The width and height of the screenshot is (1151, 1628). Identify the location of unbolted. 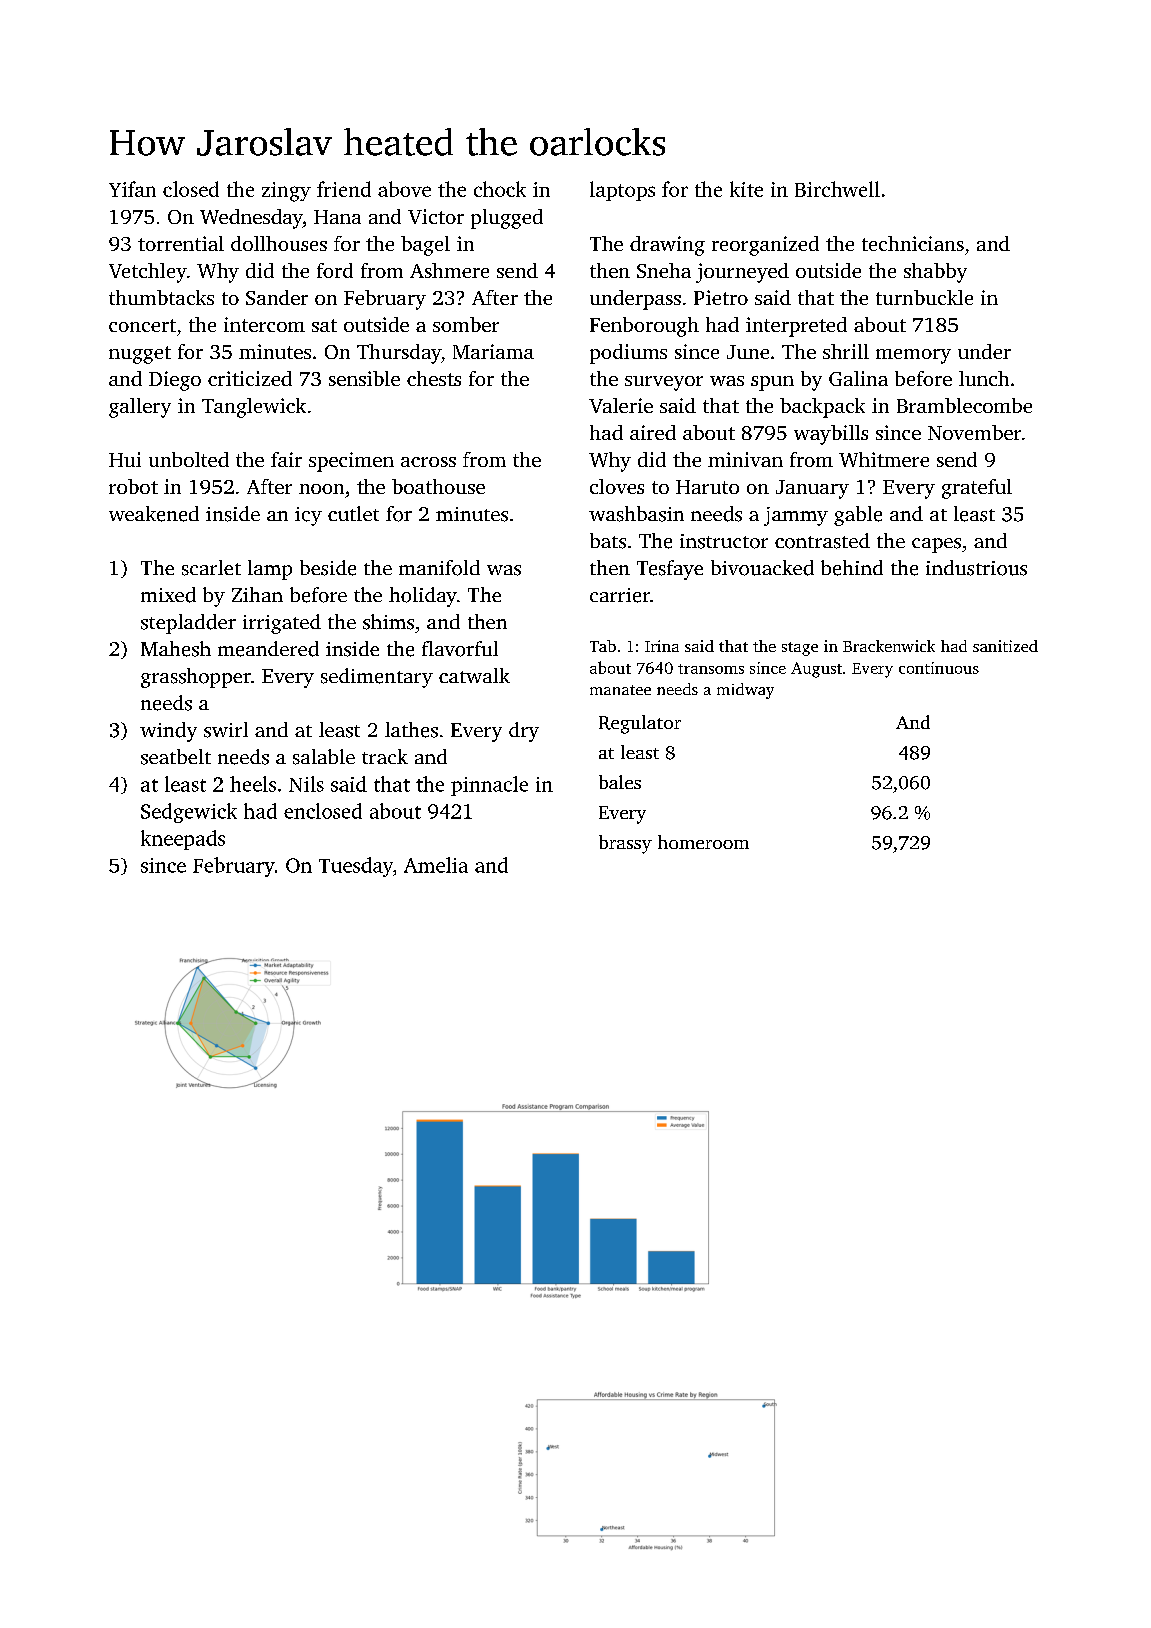
(189, 459).
